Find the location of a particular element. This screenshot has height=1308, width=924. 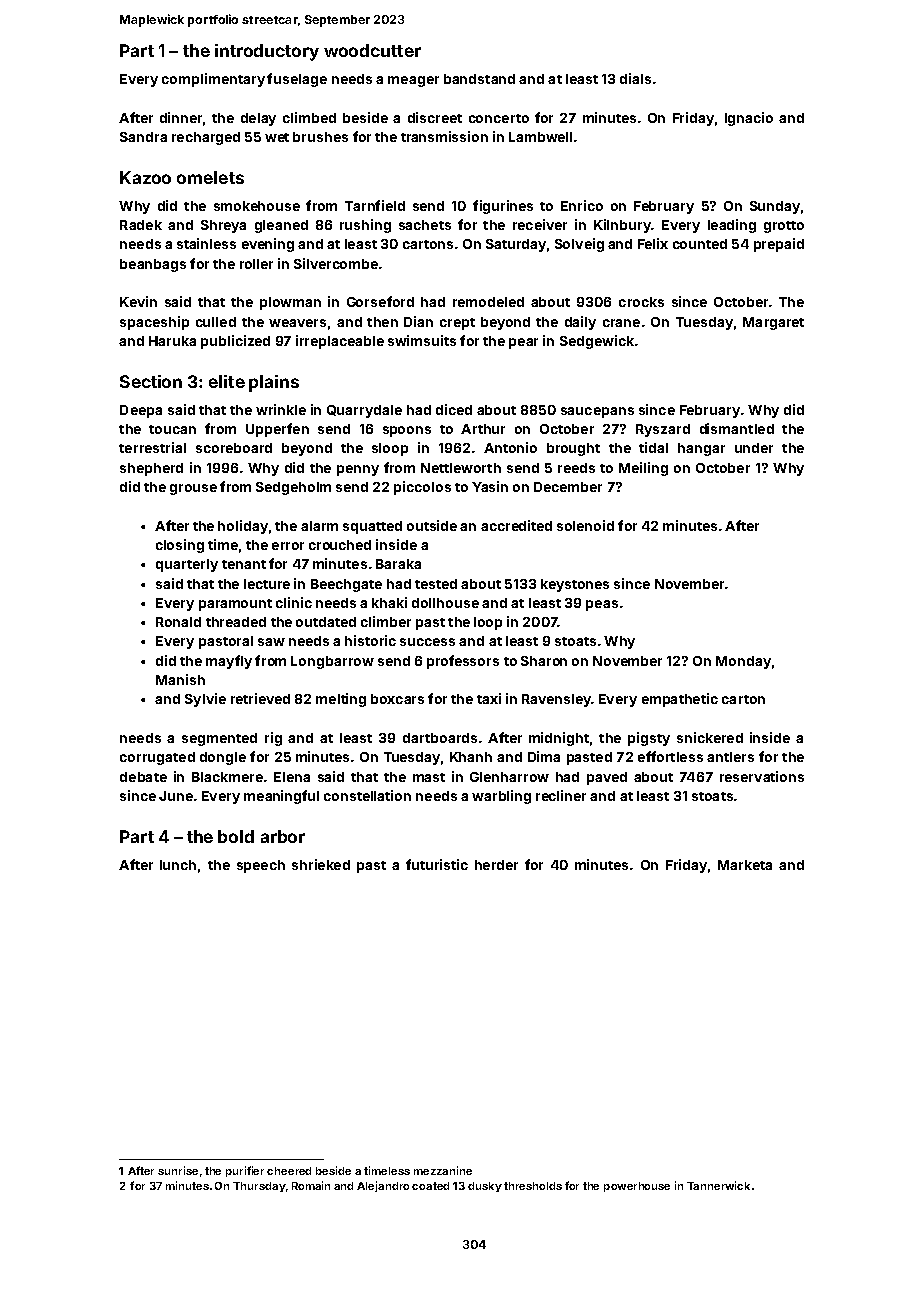

Marketa is located at coordinates (745, 865).
